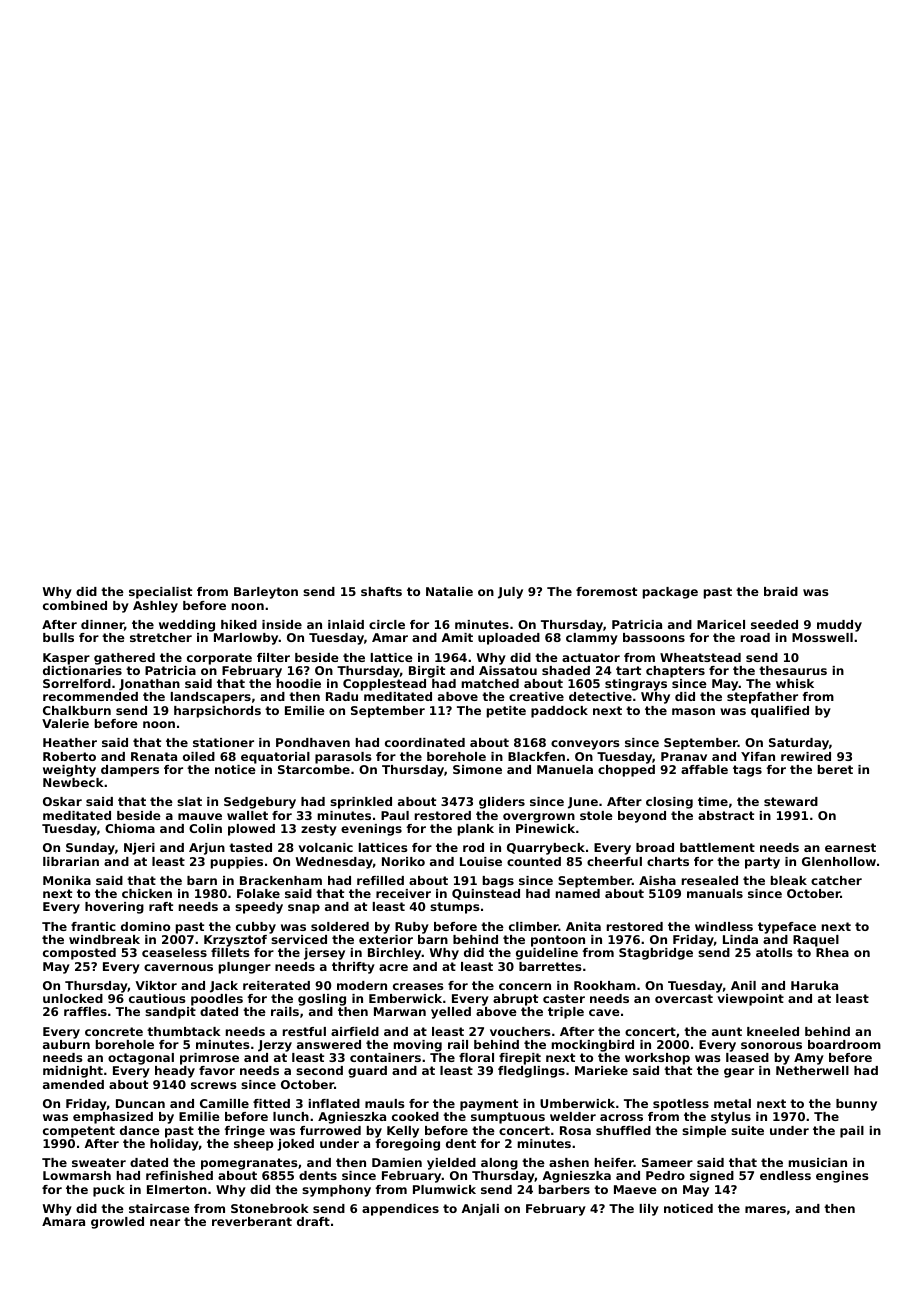  Describe the element at coordinates (717, 847) in the screenshot. I see `battlement` at that location.
